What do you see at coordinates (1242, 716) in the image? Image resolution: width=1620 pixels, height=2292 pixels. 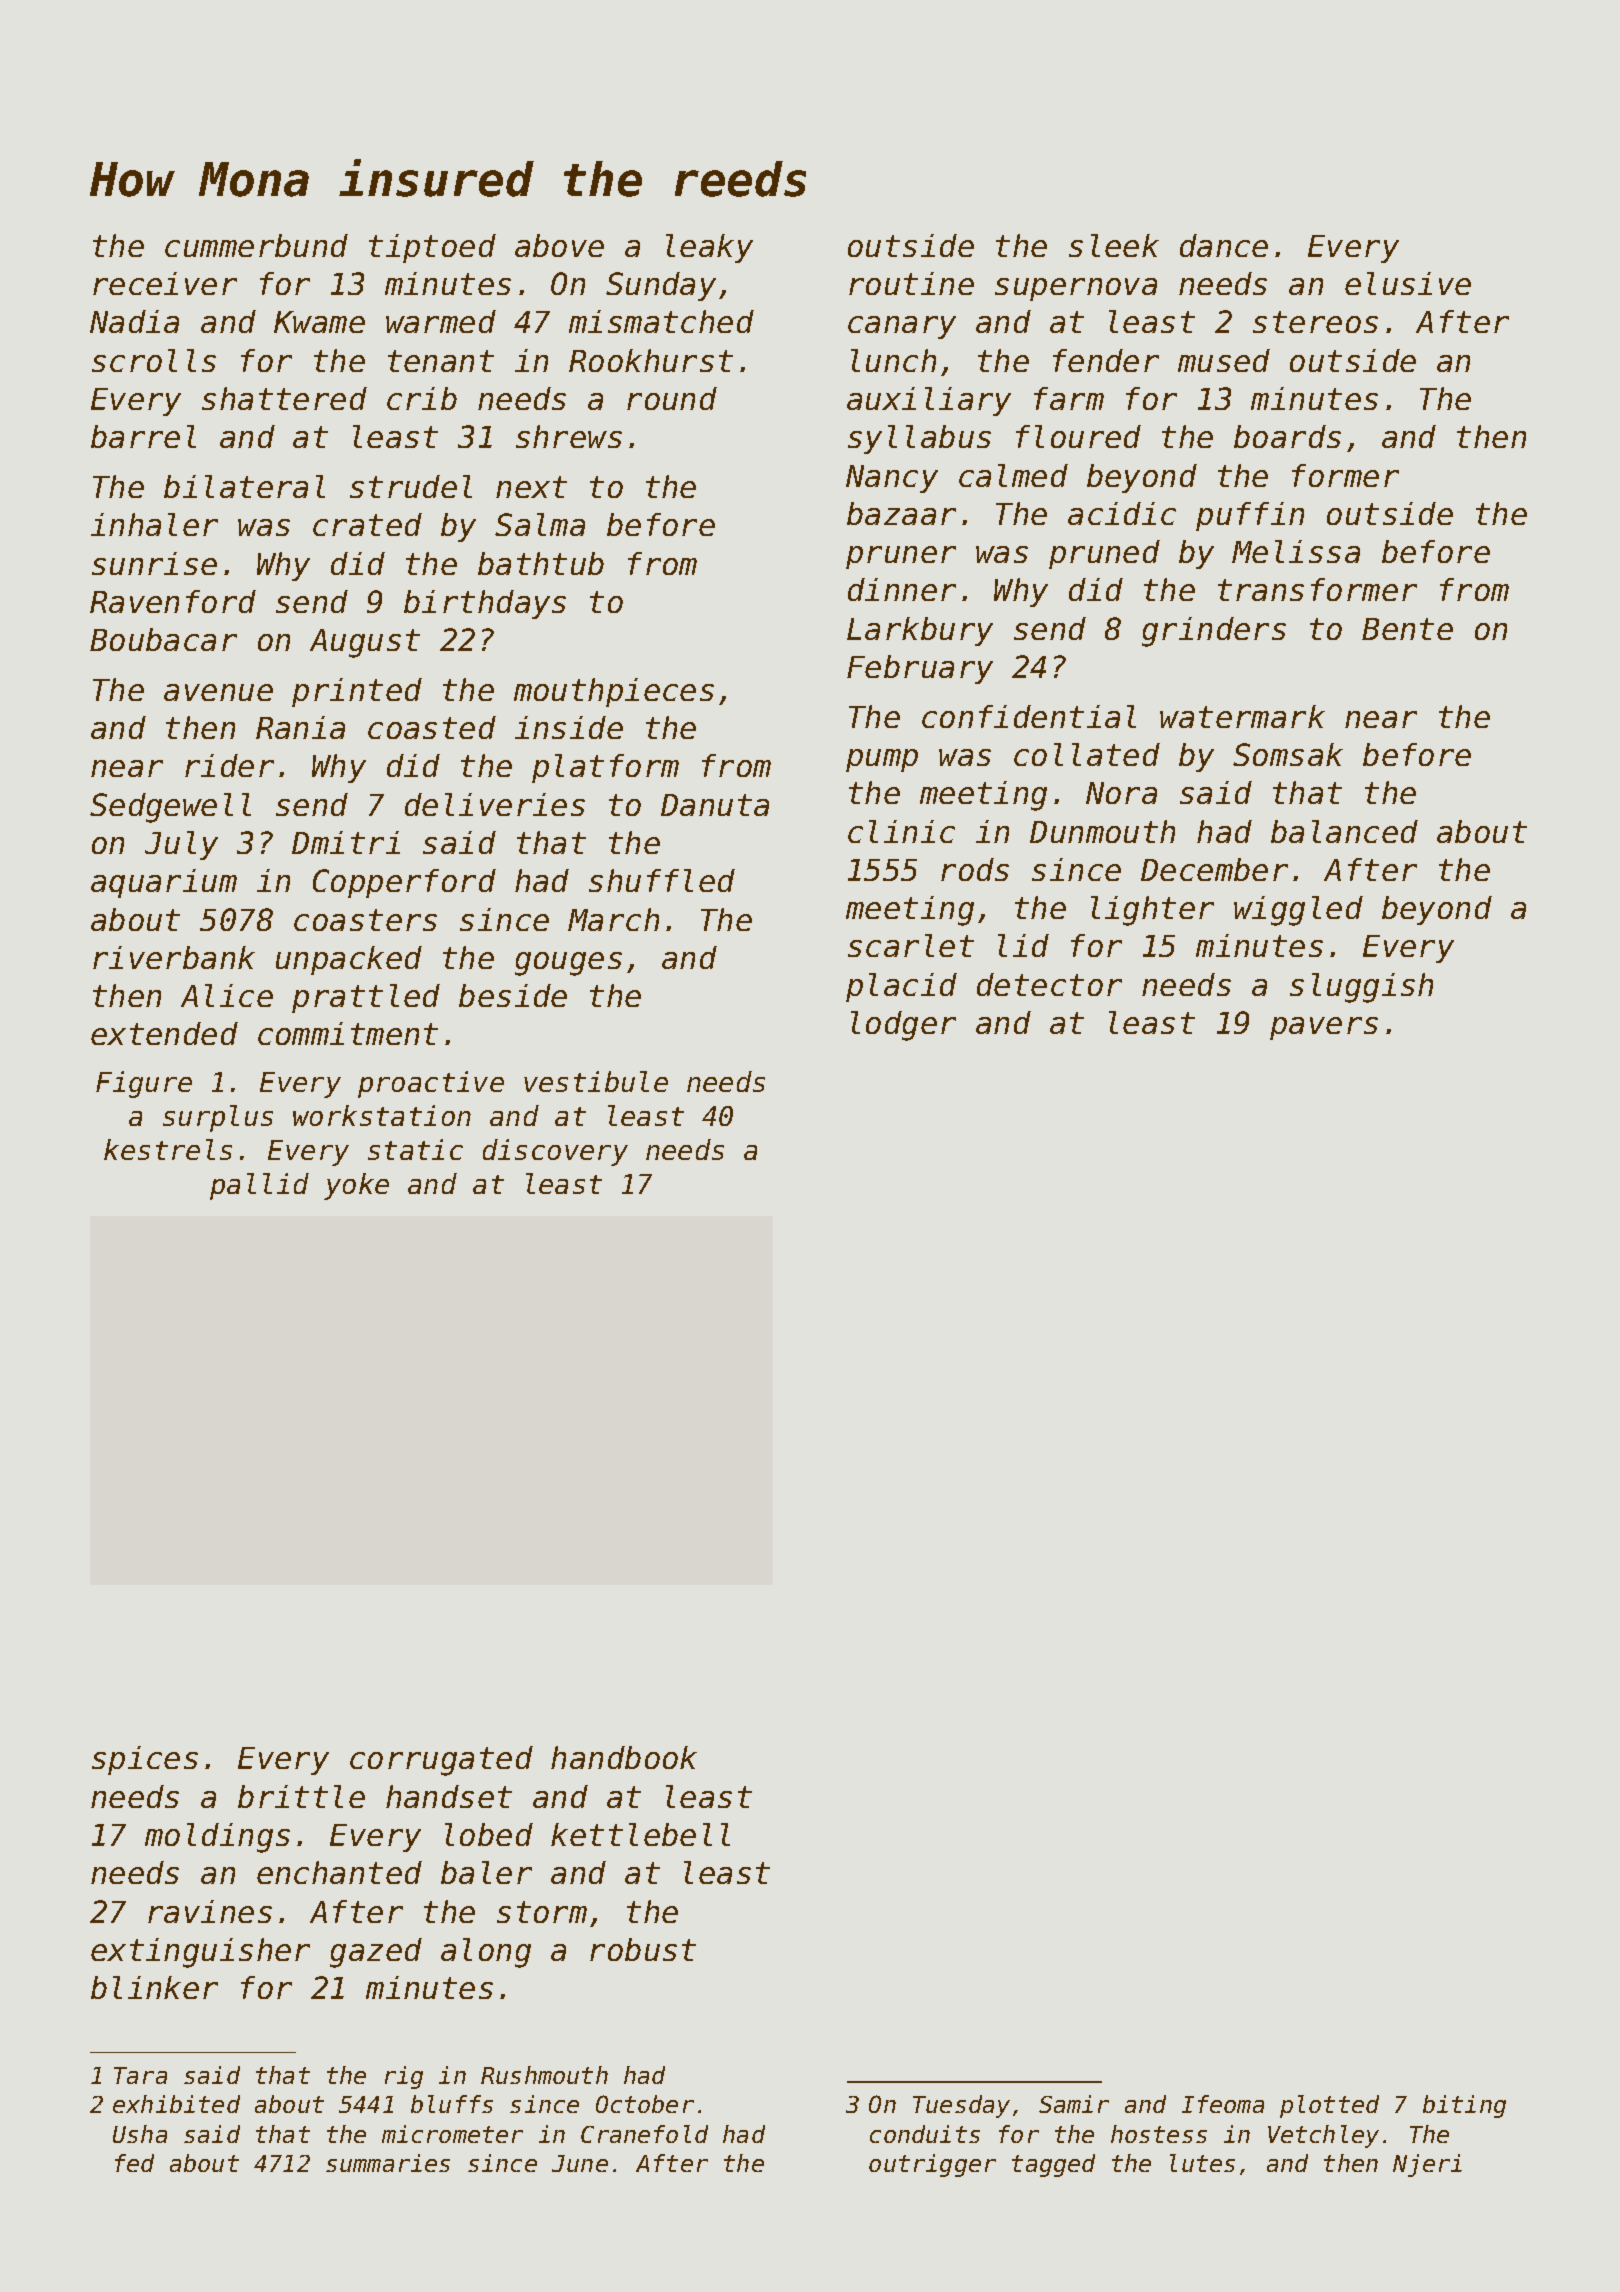 I see `watermark` at bounding box center [1242, 716].
